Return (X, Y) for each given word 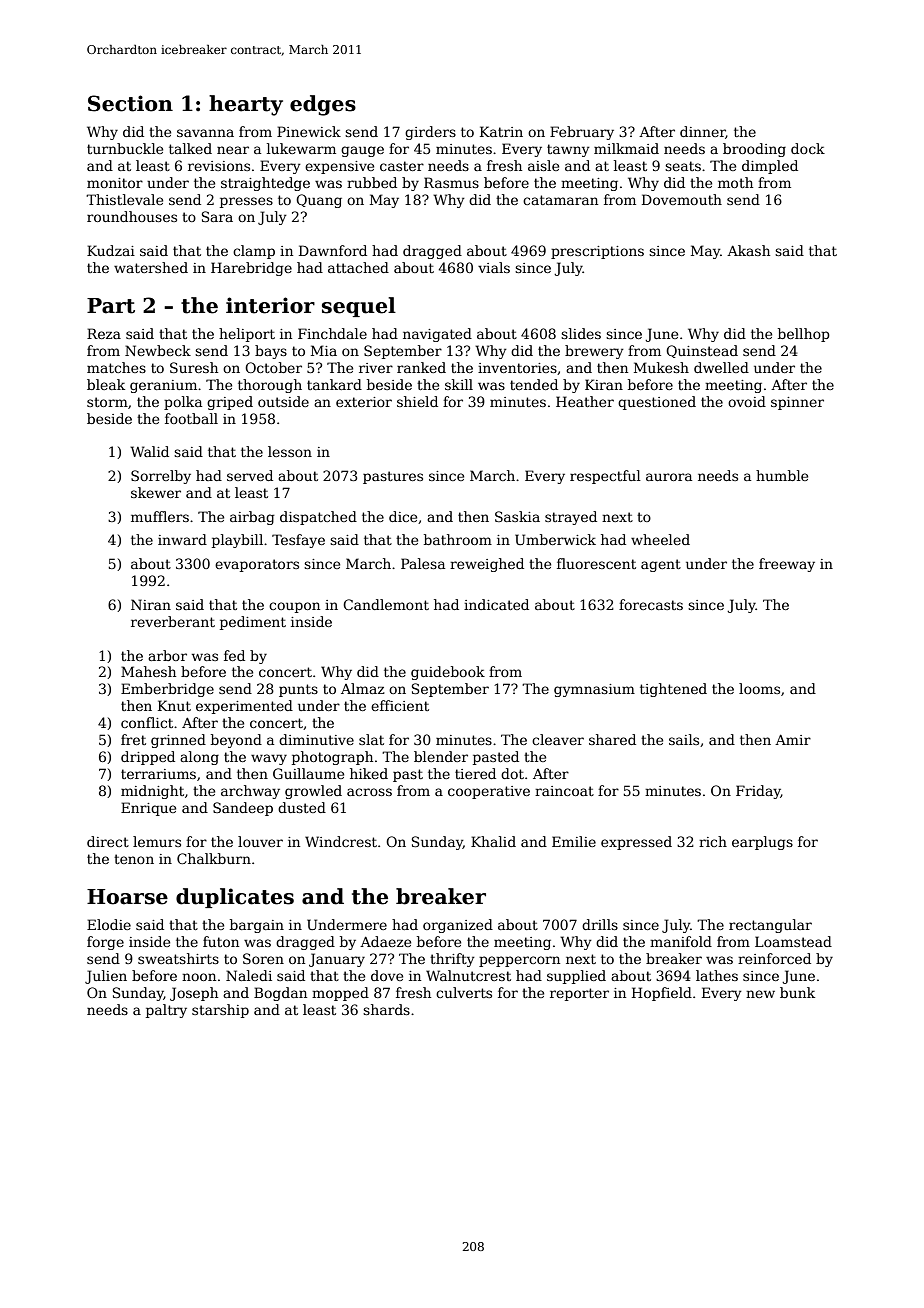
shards (386, 1009)
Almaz (363, 688)
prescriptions (597, 252)
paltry (166, 1011)
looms (759, 688)
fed (234, 655)
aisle (543, 165)
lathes (717, 975)
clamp (254, 252)
